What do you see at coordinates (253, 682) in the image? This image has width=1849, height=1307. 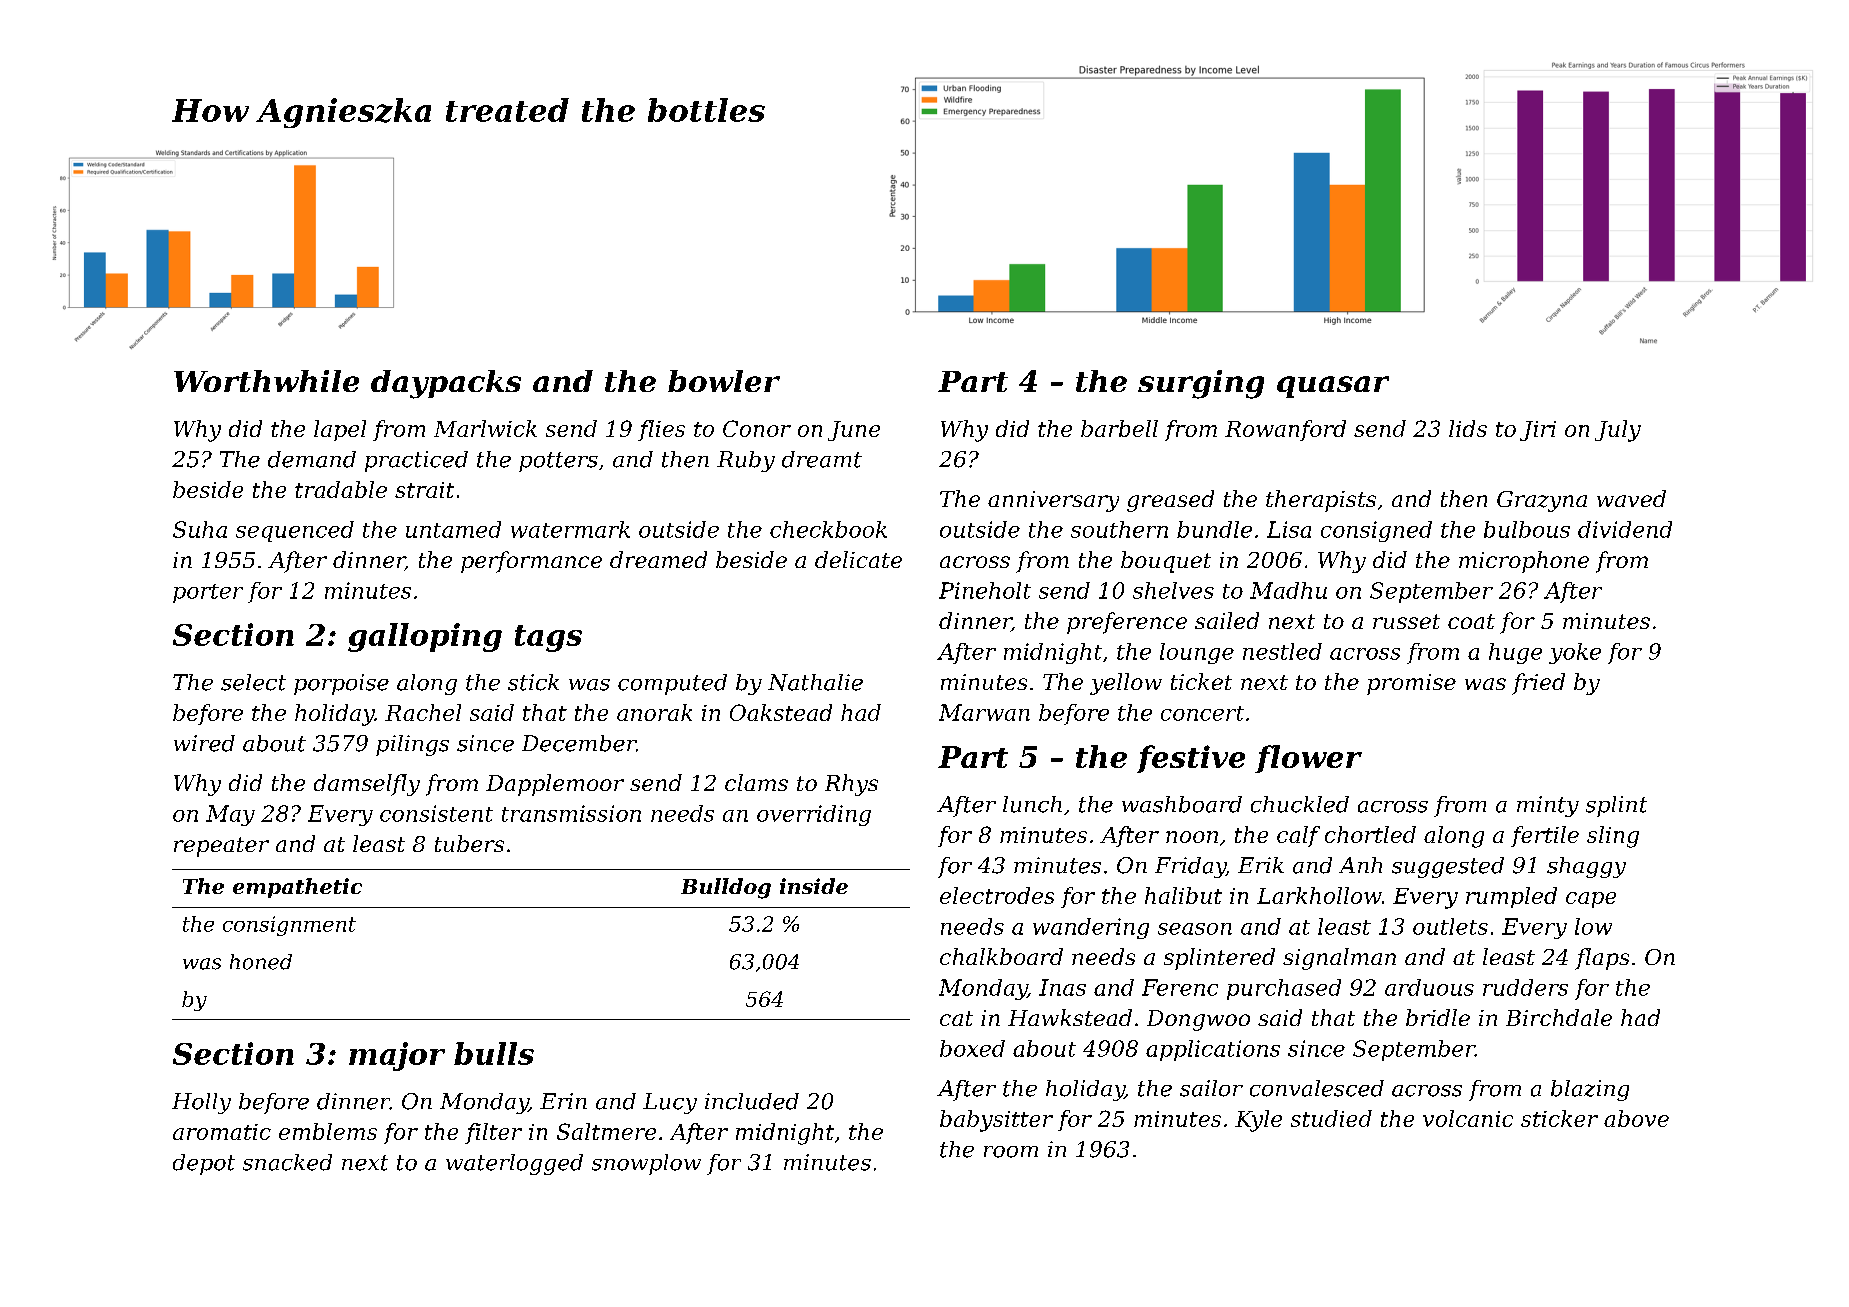 I see `select` at bounding box center [253, 682].
